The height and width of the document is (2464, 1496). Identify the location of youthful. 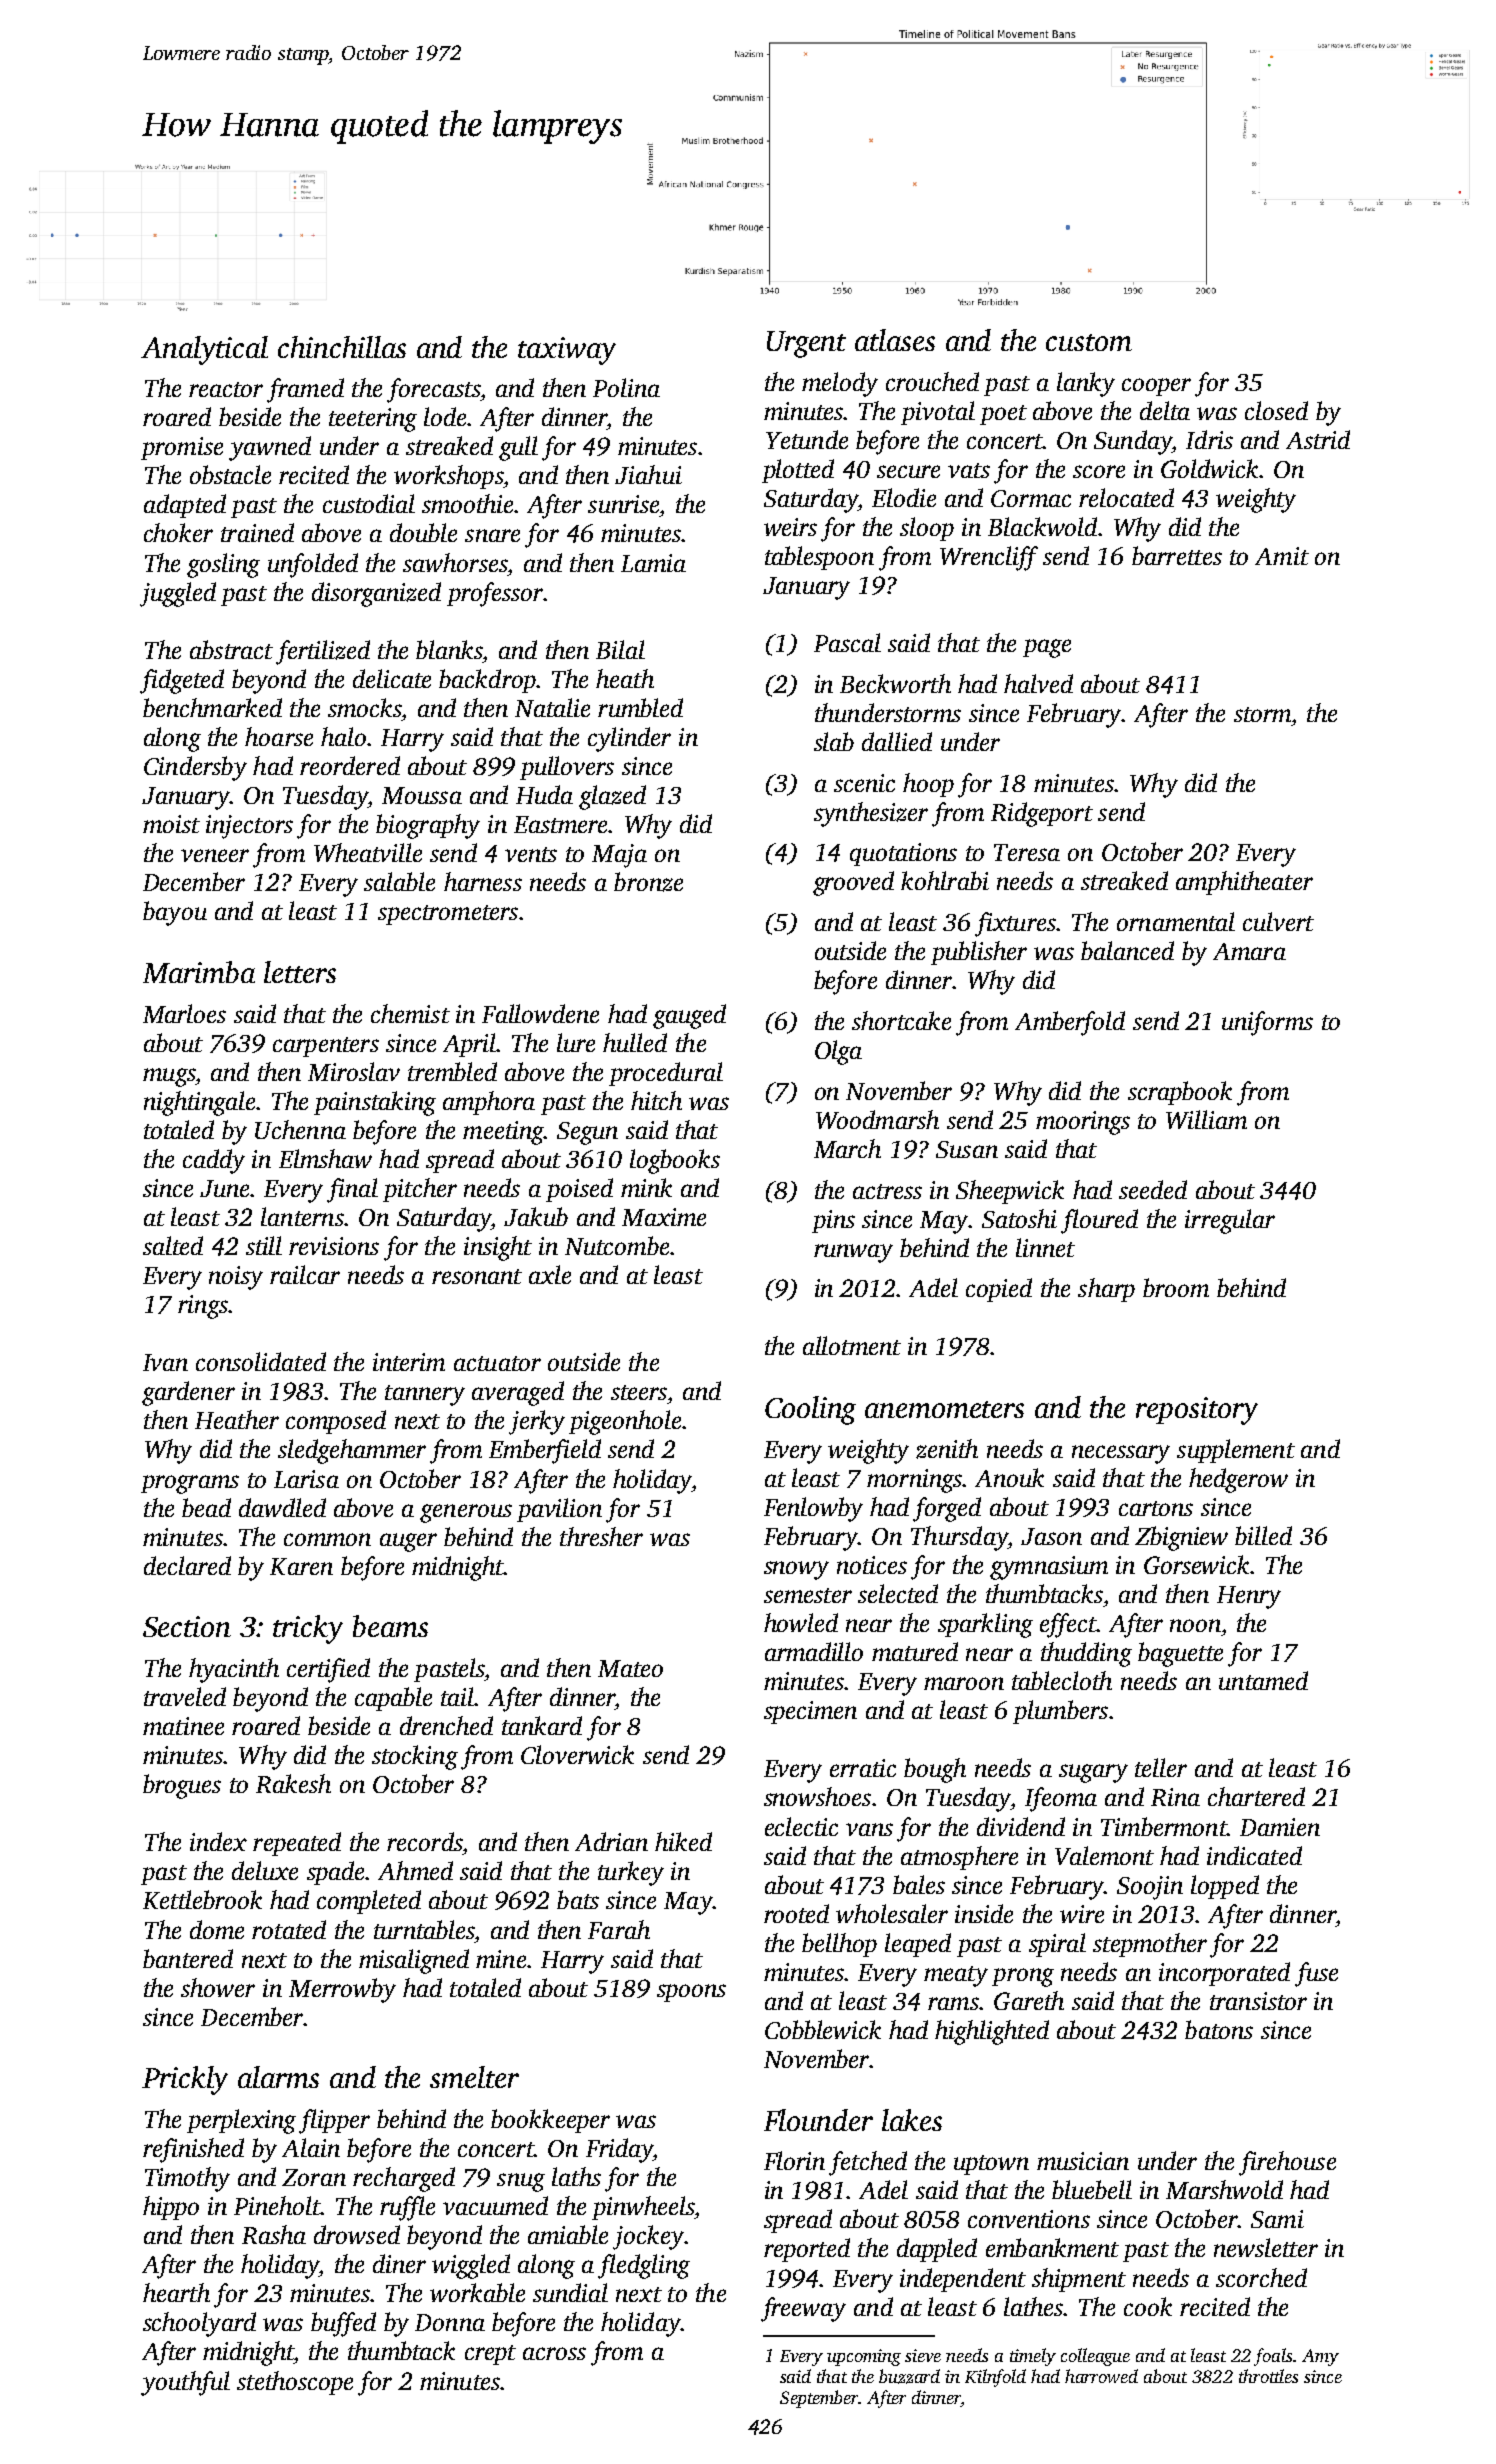
(185, 2383).
